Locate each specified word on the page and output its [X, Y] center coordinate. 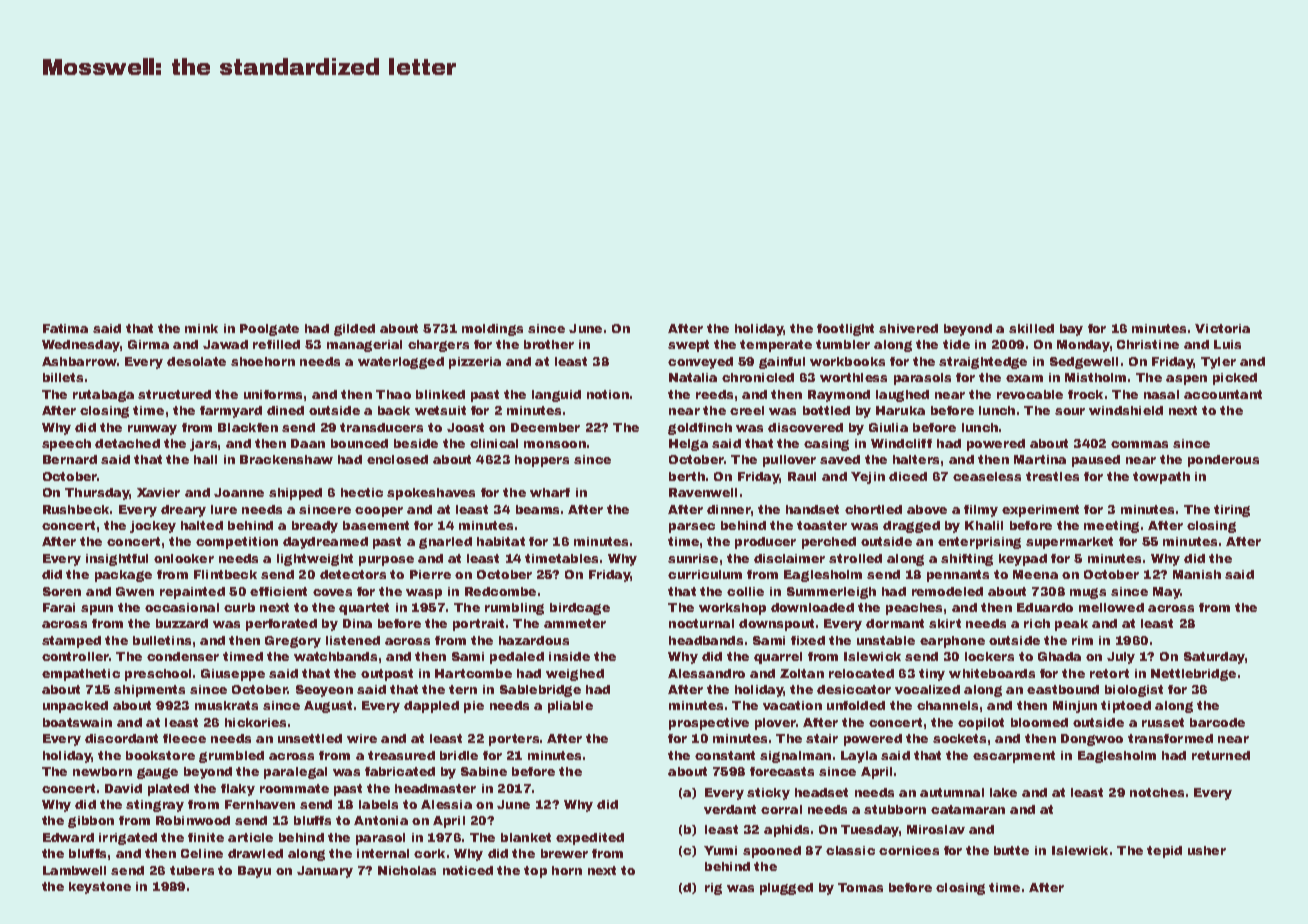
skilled [1031, 328]
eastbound [1063, 689]
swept [688, 346]
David [123, 788]
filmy [981, 511]
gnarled [445, 543]
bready [315, 527]
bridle [459, 755]
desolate [196, 361]
